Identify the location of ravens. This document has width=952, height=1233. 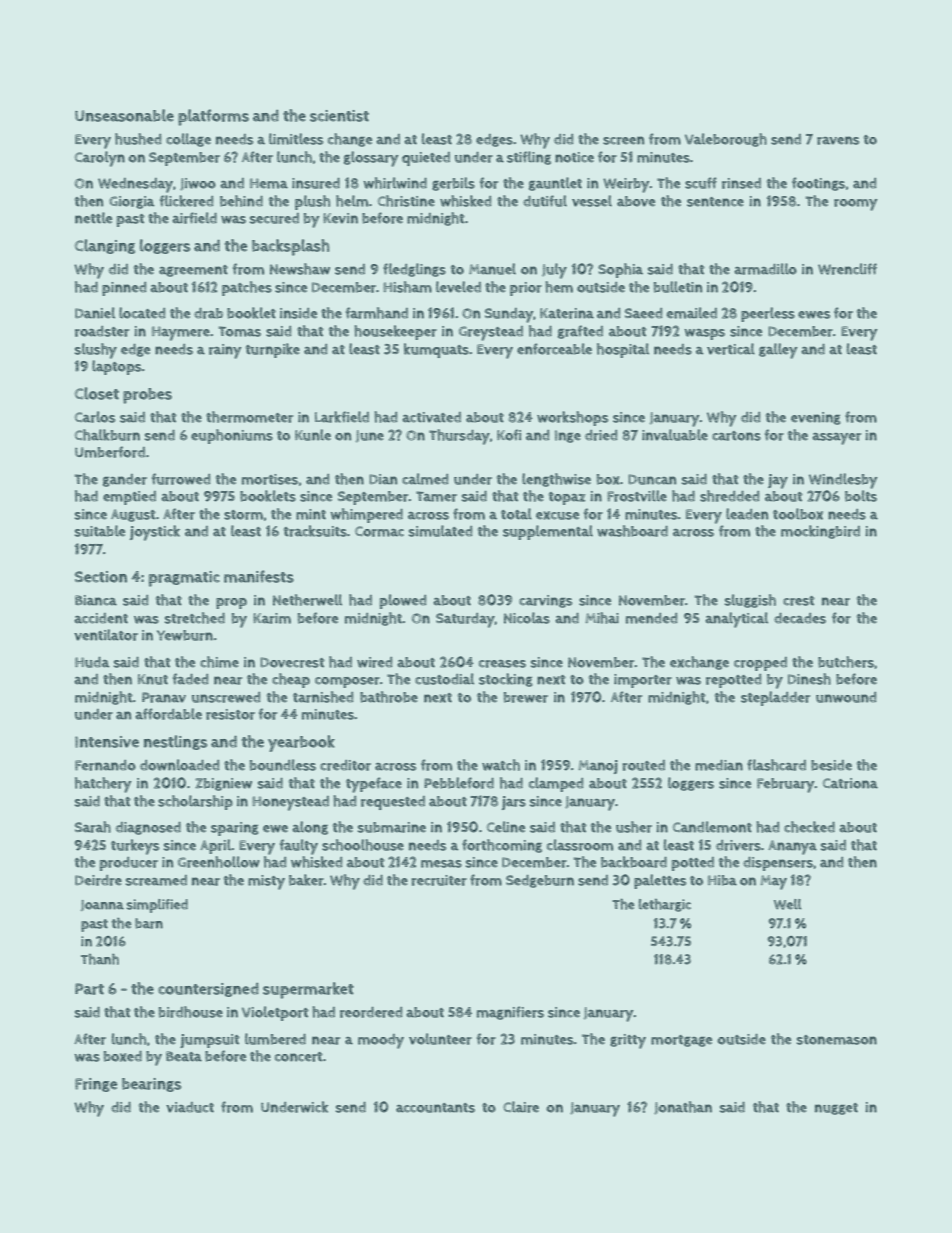
(838, 140).
